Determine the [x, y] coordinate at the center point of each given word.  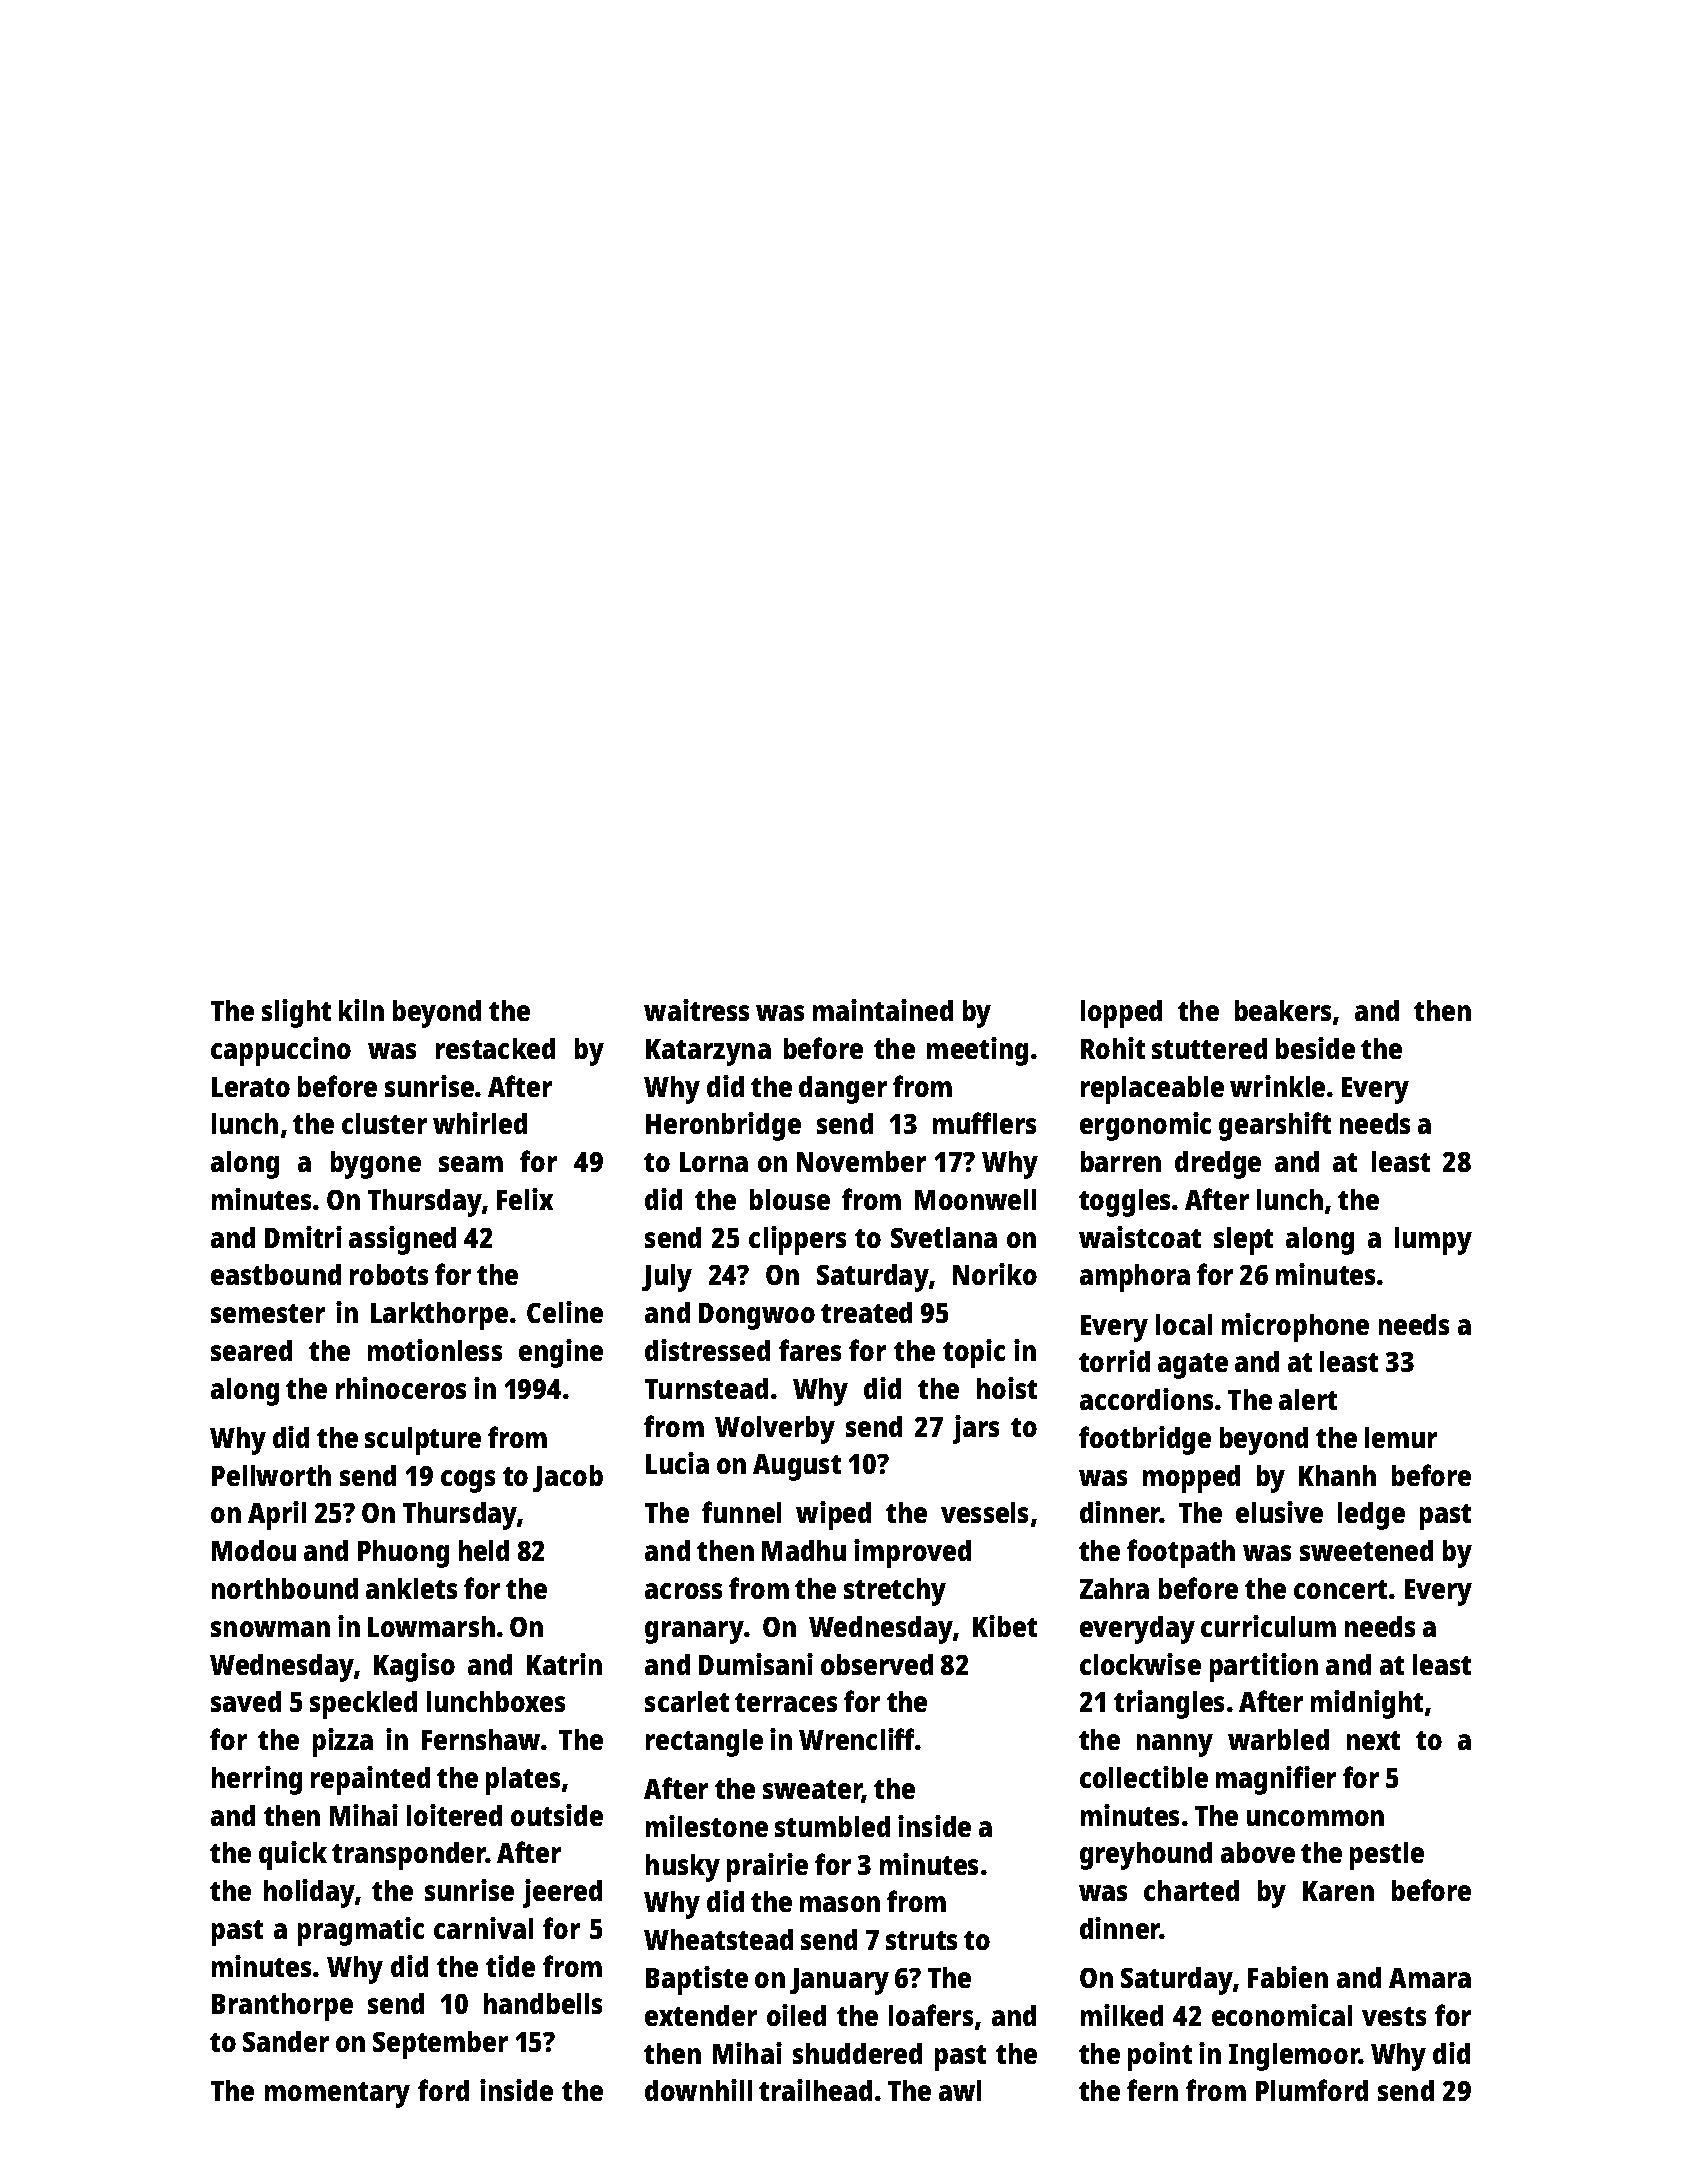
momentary [337, 2095]
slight [296, 1013]
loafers [931, 2015]
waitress [696, 1010]
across [683, 1591]
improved [912, 1553]
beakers [1283, 1010]
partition [1264, 1667]
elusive [1279, 1512]
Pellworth [271, 1475]
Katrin [564, 1664]
